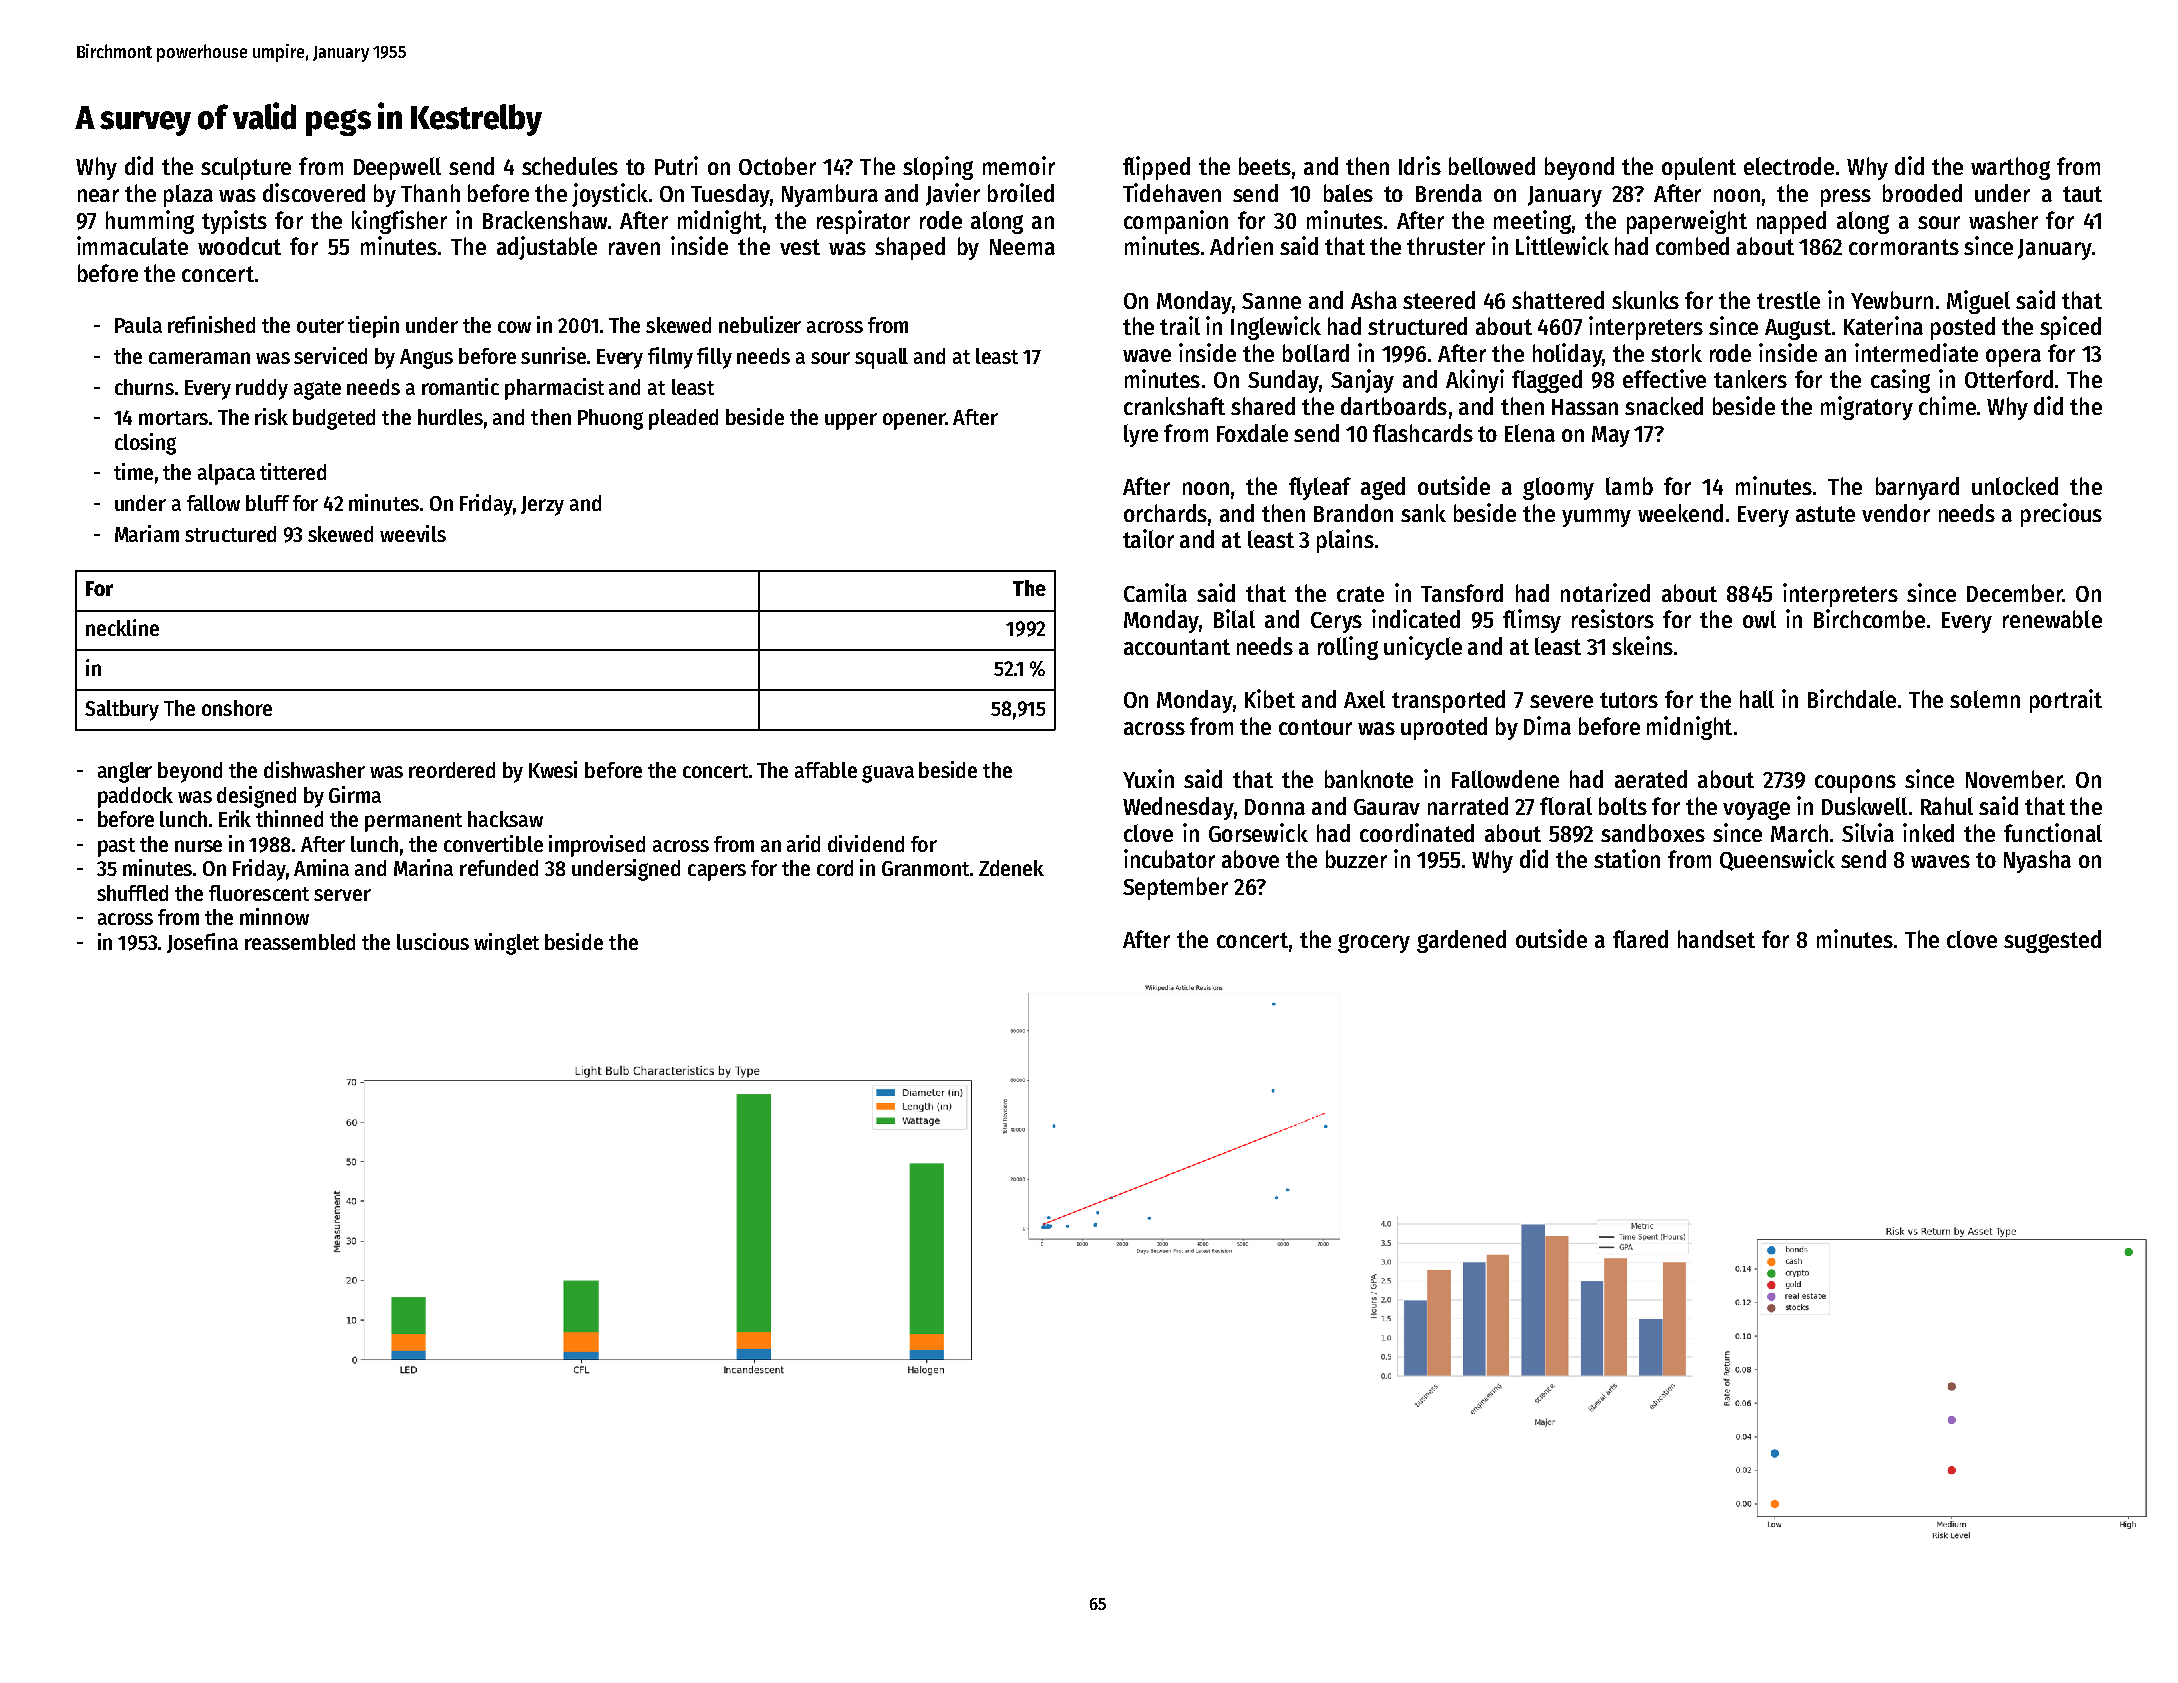 Image resolution: width=2178 pixels, height=1683 pixels. I want to click on Kibet, so click(1270, 698).
